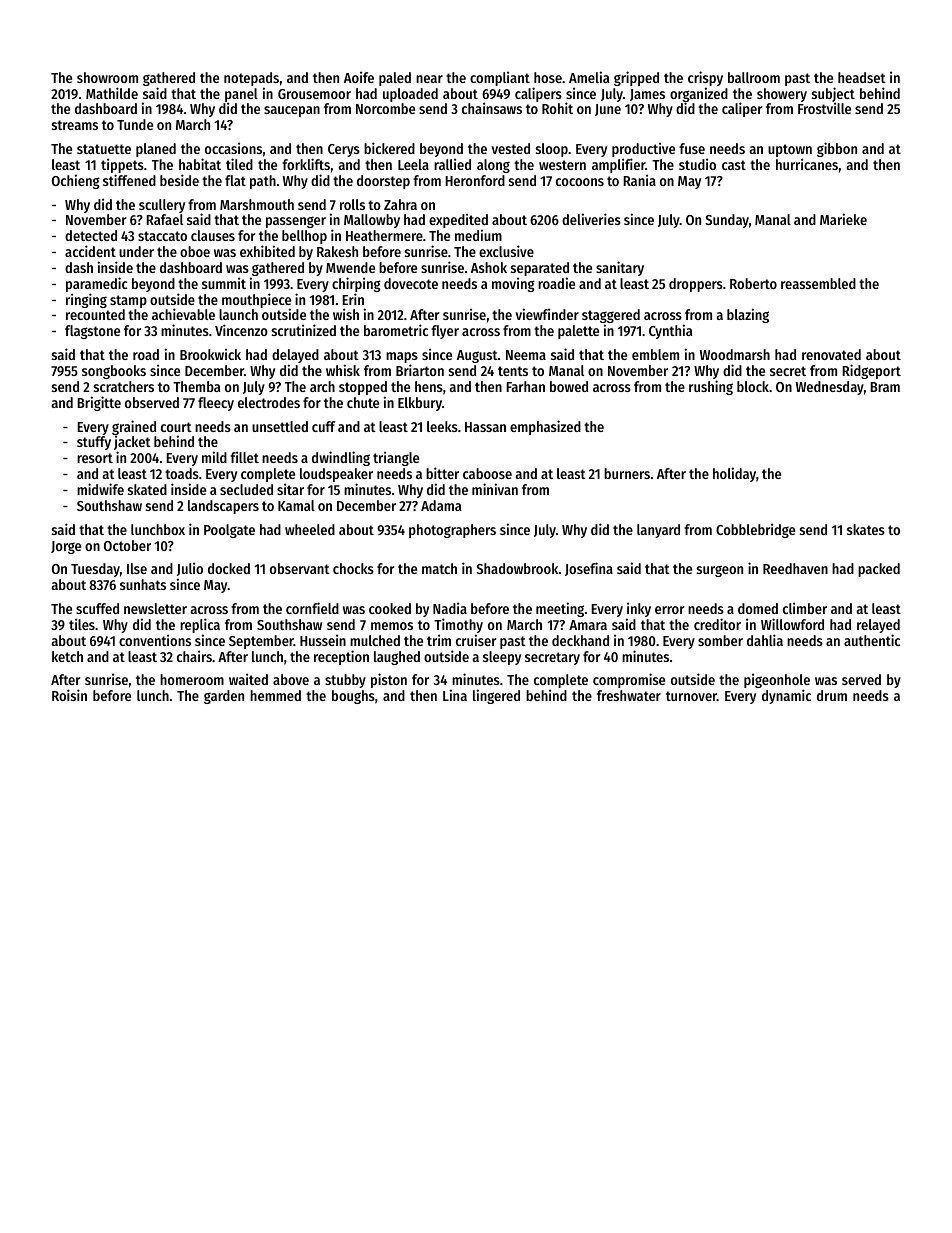 This page has height=1233, width=952. I want to click on Poolgate, so click(229, 531).
